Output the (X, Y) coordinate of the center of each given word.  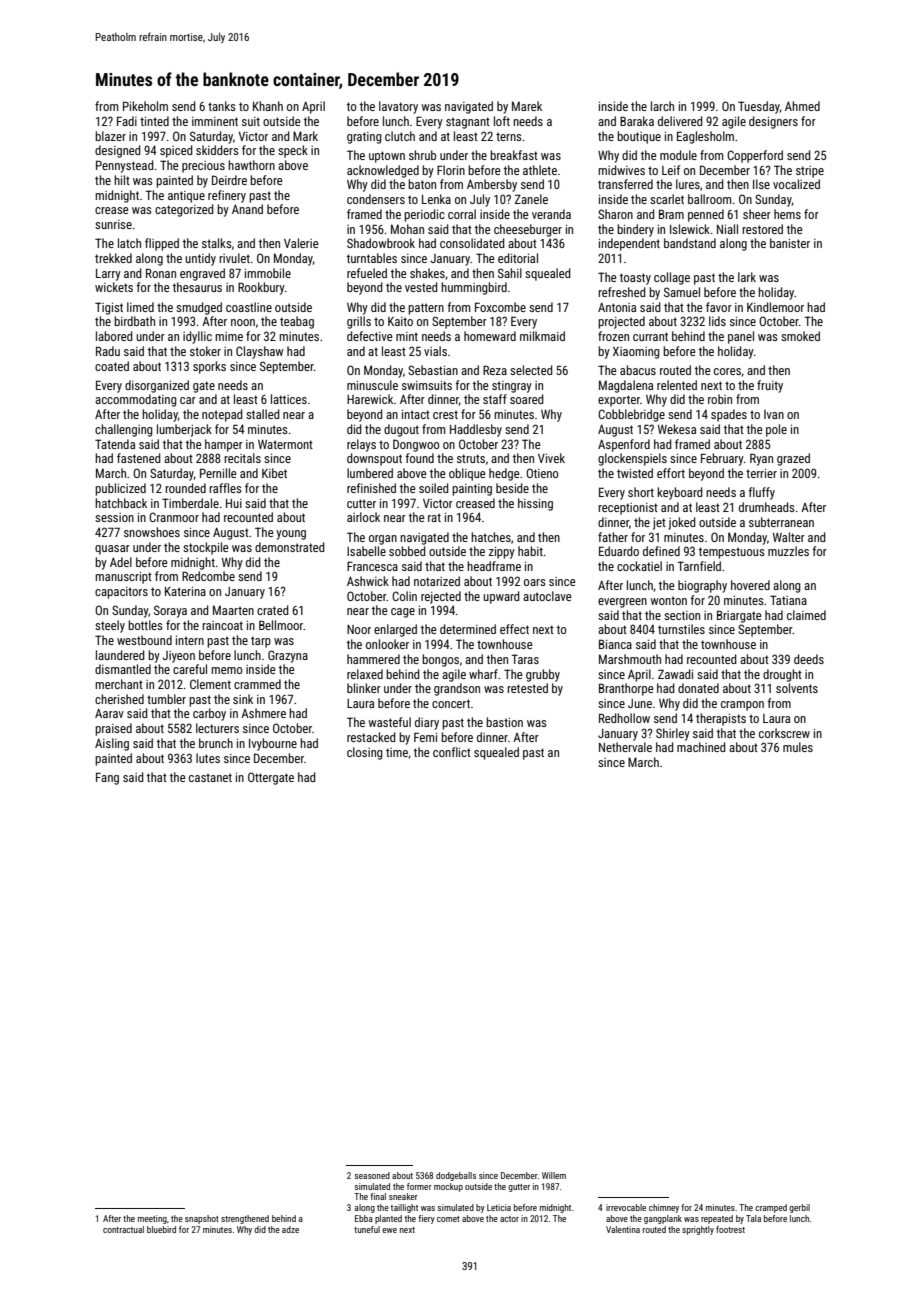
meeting (152, 1219)
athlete (540, 170)
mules (798, 747)
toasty (635, 279)
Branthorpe (626, 689)
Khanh (268, 106)
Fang (107, 778)
